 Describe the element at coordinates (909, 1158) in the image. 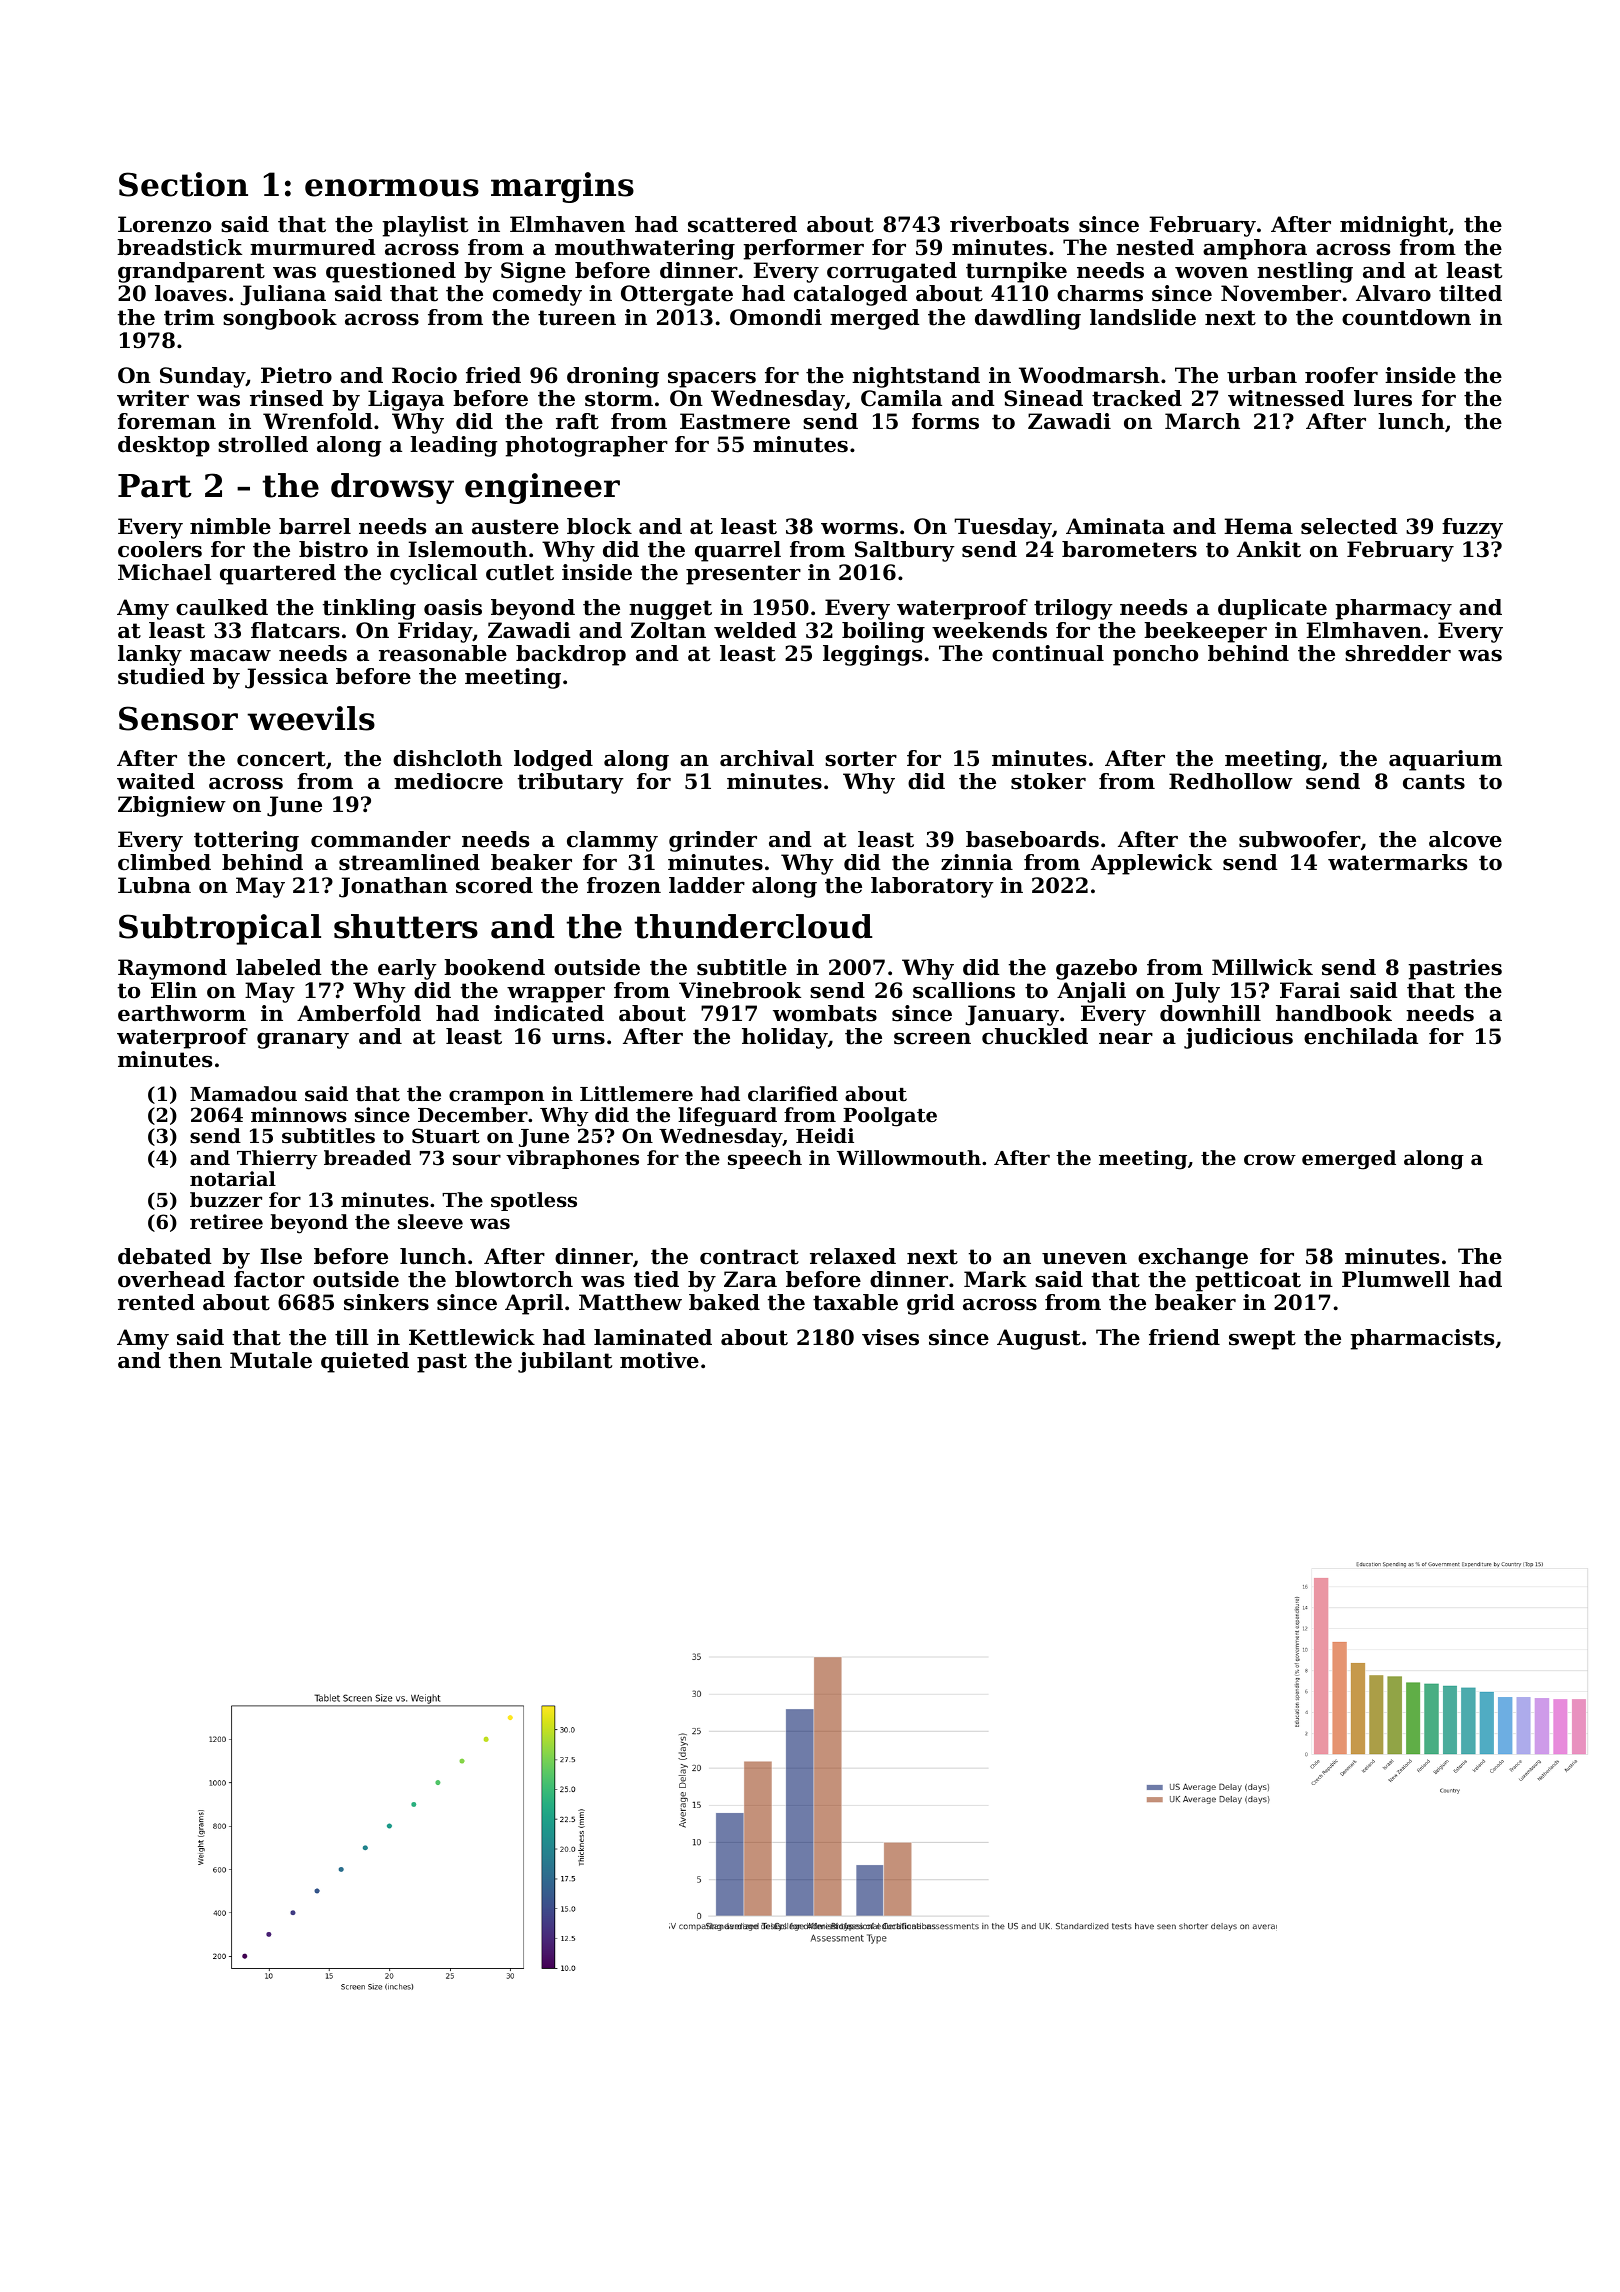

I see `Willowmouth` at that location.
